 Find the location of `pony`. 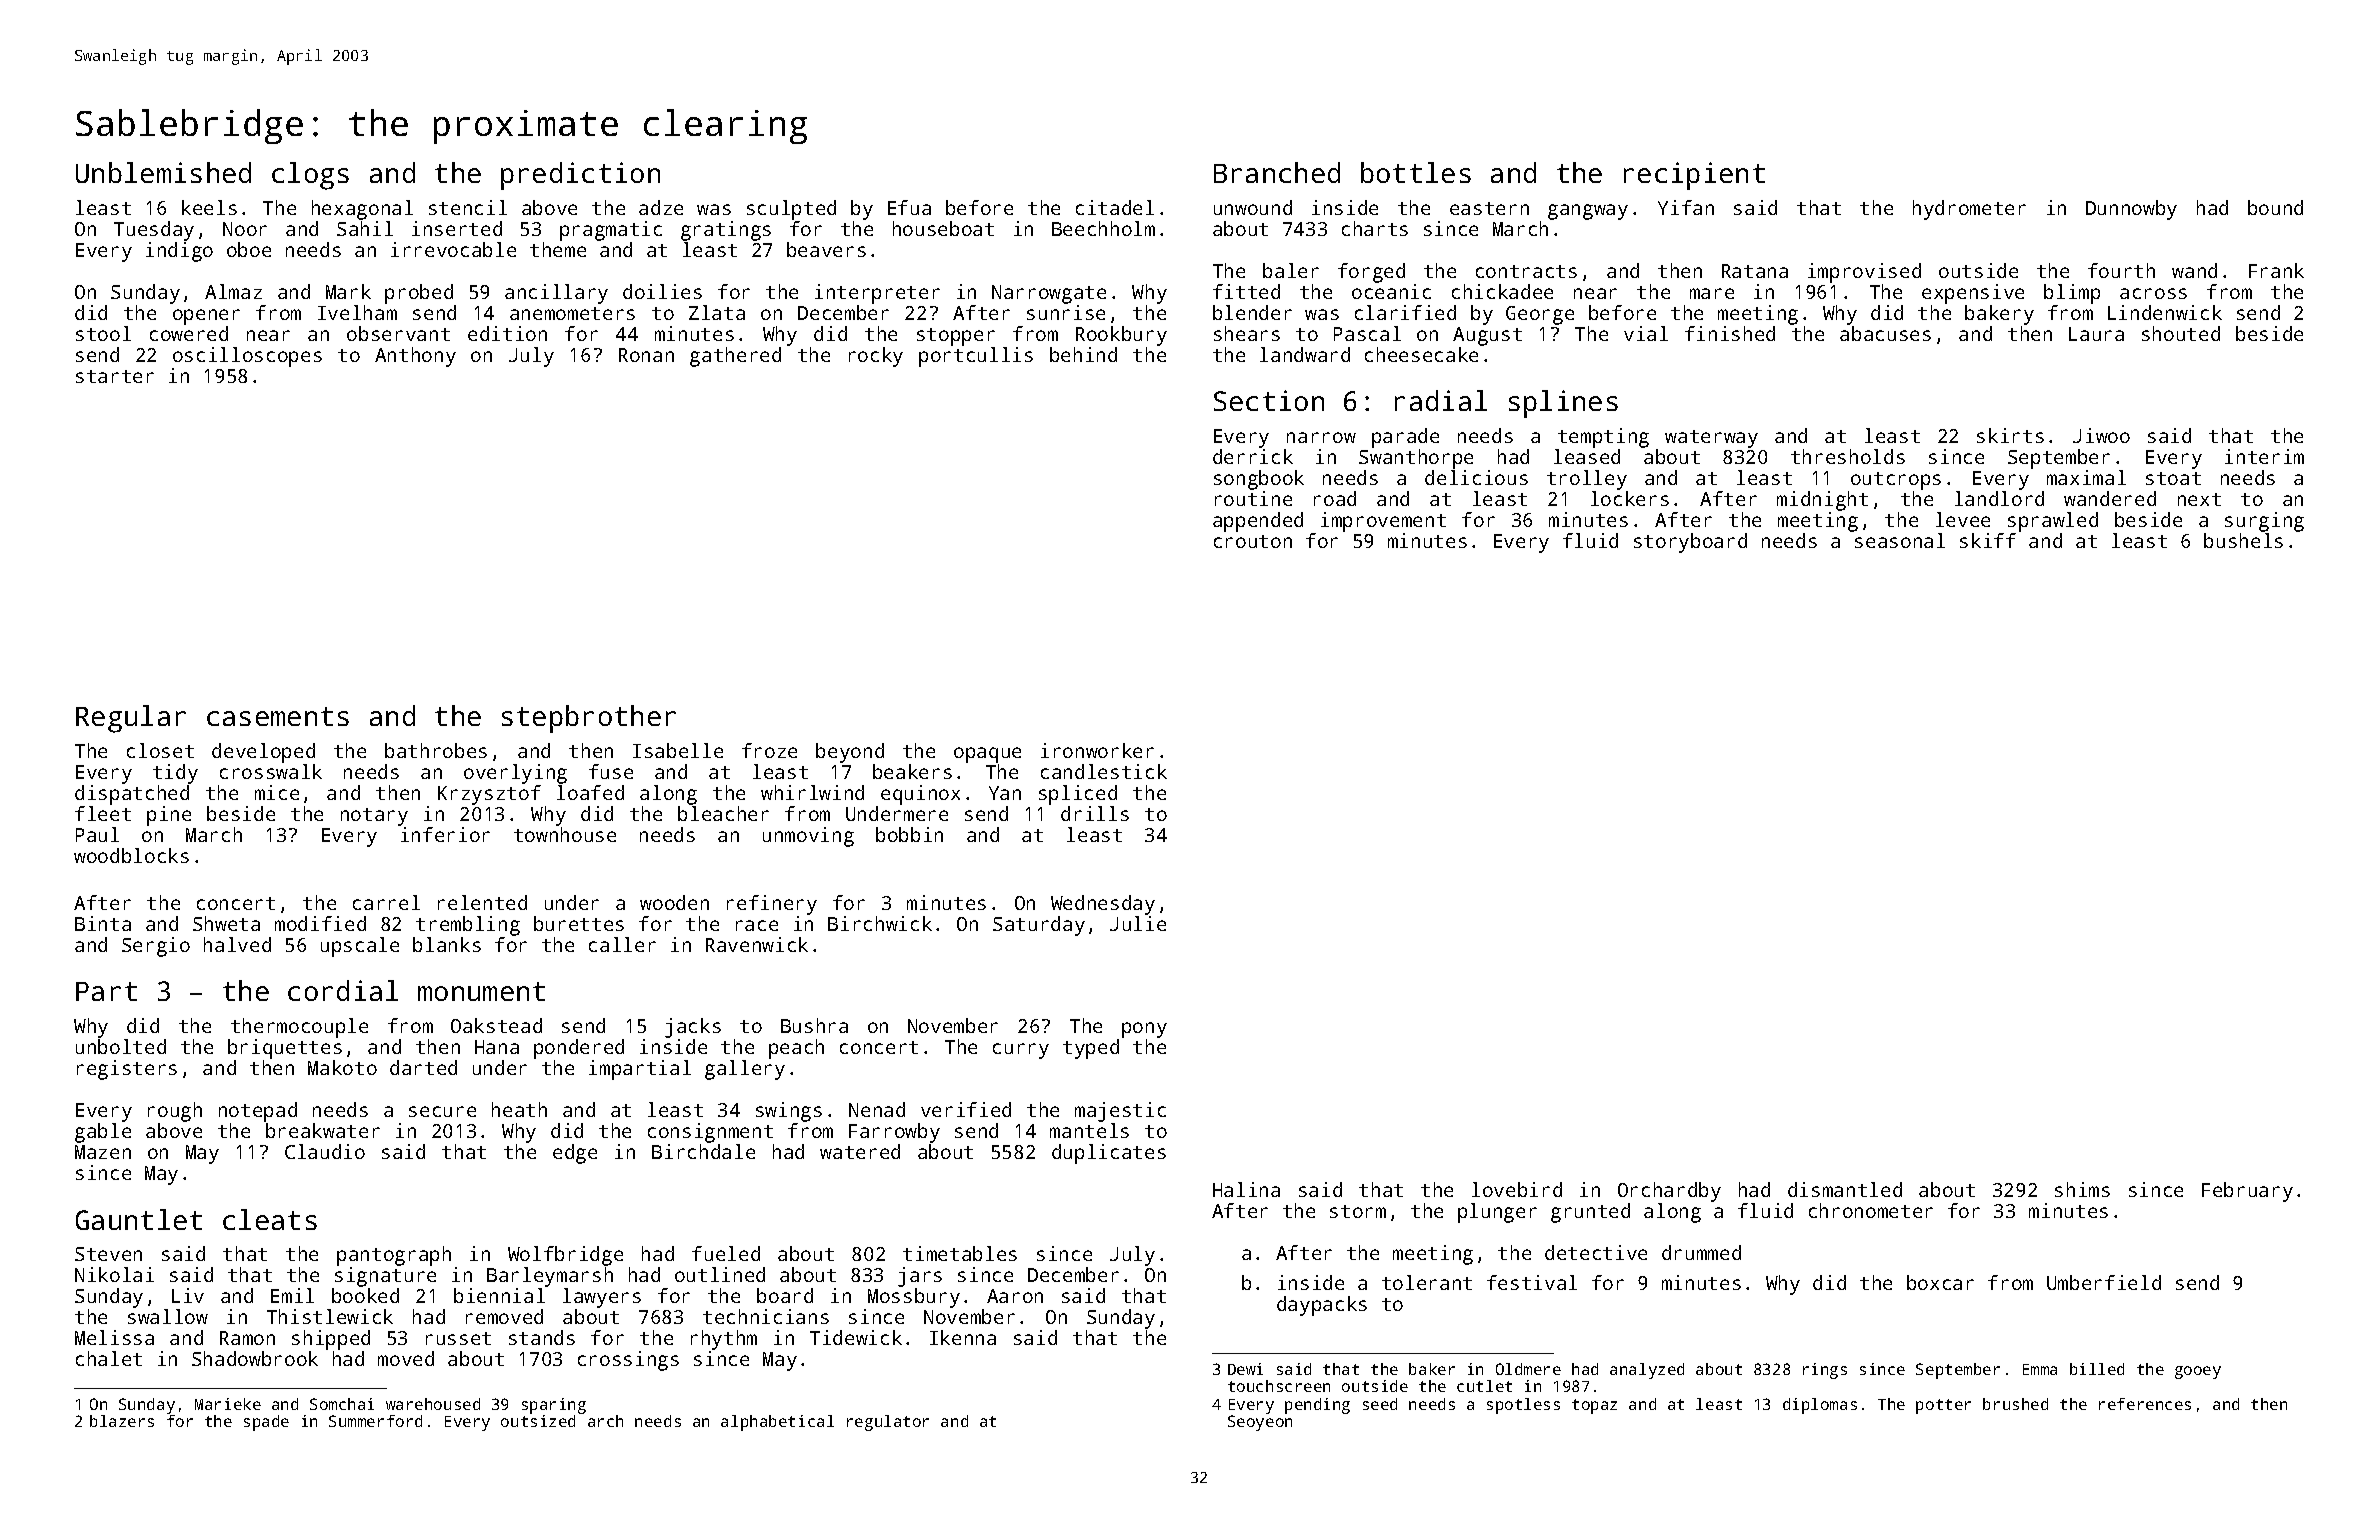

pony is located at coordinates (1144, 1030).
